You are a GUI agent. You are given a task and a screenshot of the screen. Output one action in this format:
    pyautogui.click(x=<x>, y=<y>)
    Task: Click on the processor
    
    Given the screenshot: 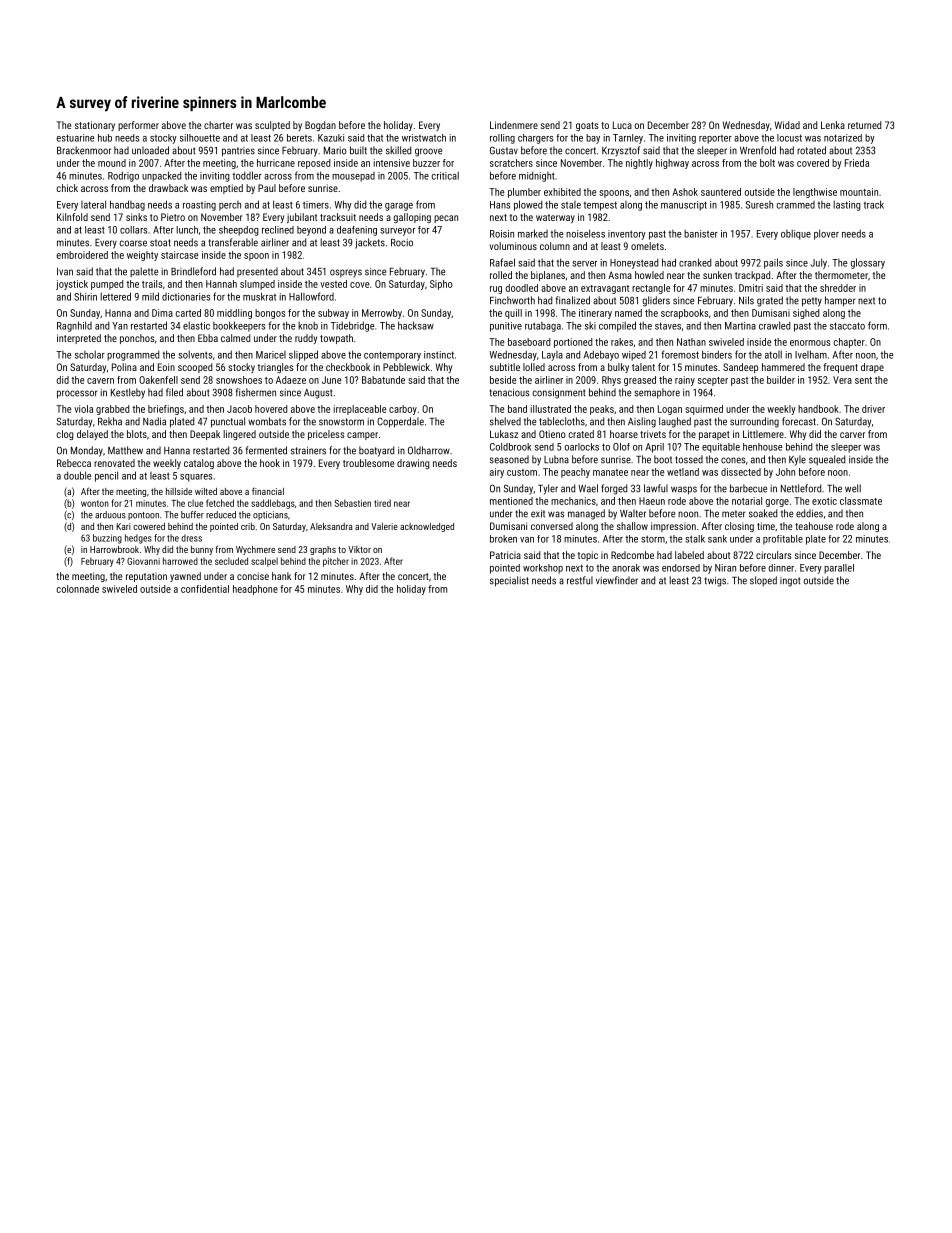 What is the action you would take?
    pyautogui.click(x=77, y=394)
